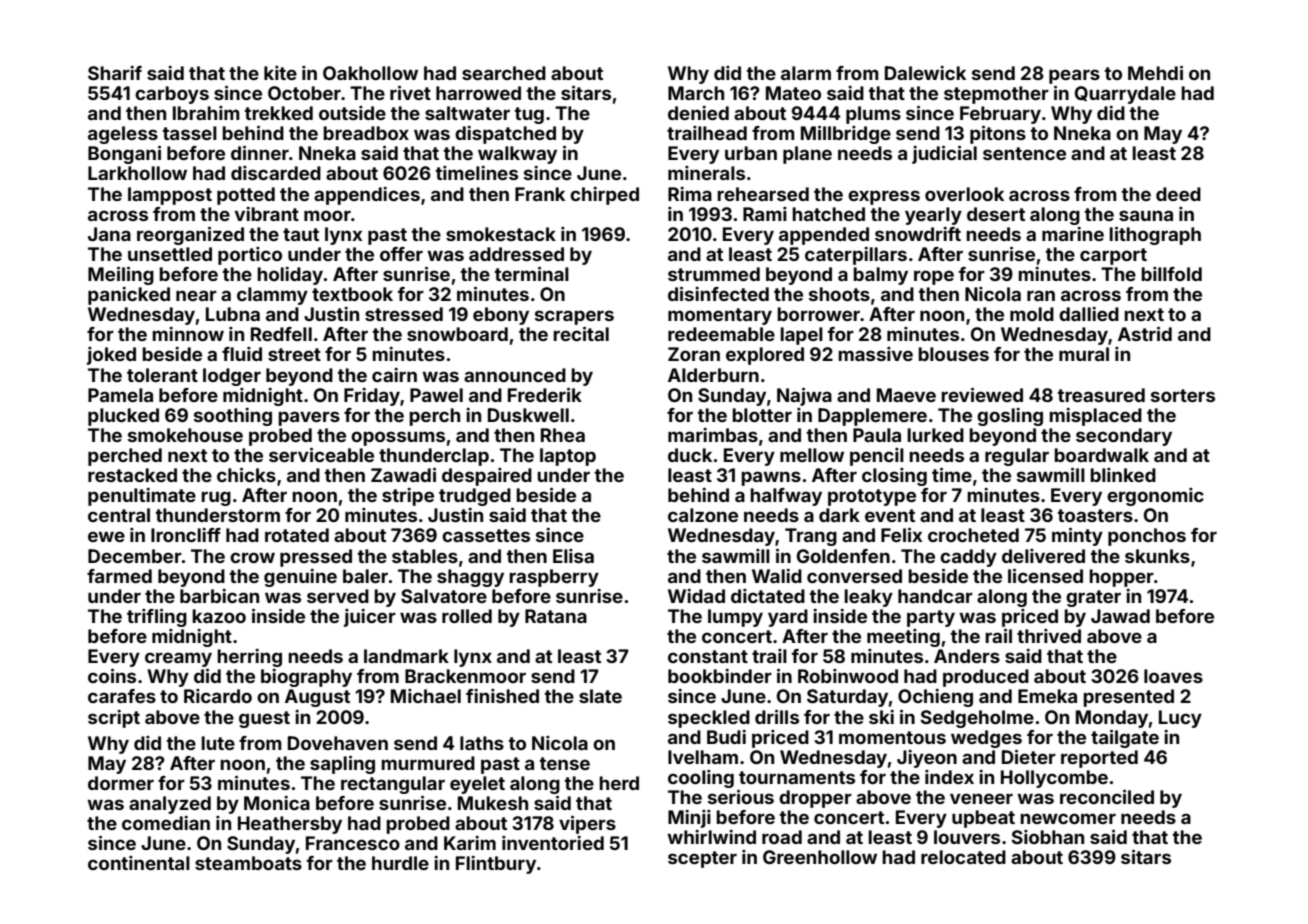 This screenshot has width=1308, height=924. I want to click on Flintbury, so click(496, 865).
